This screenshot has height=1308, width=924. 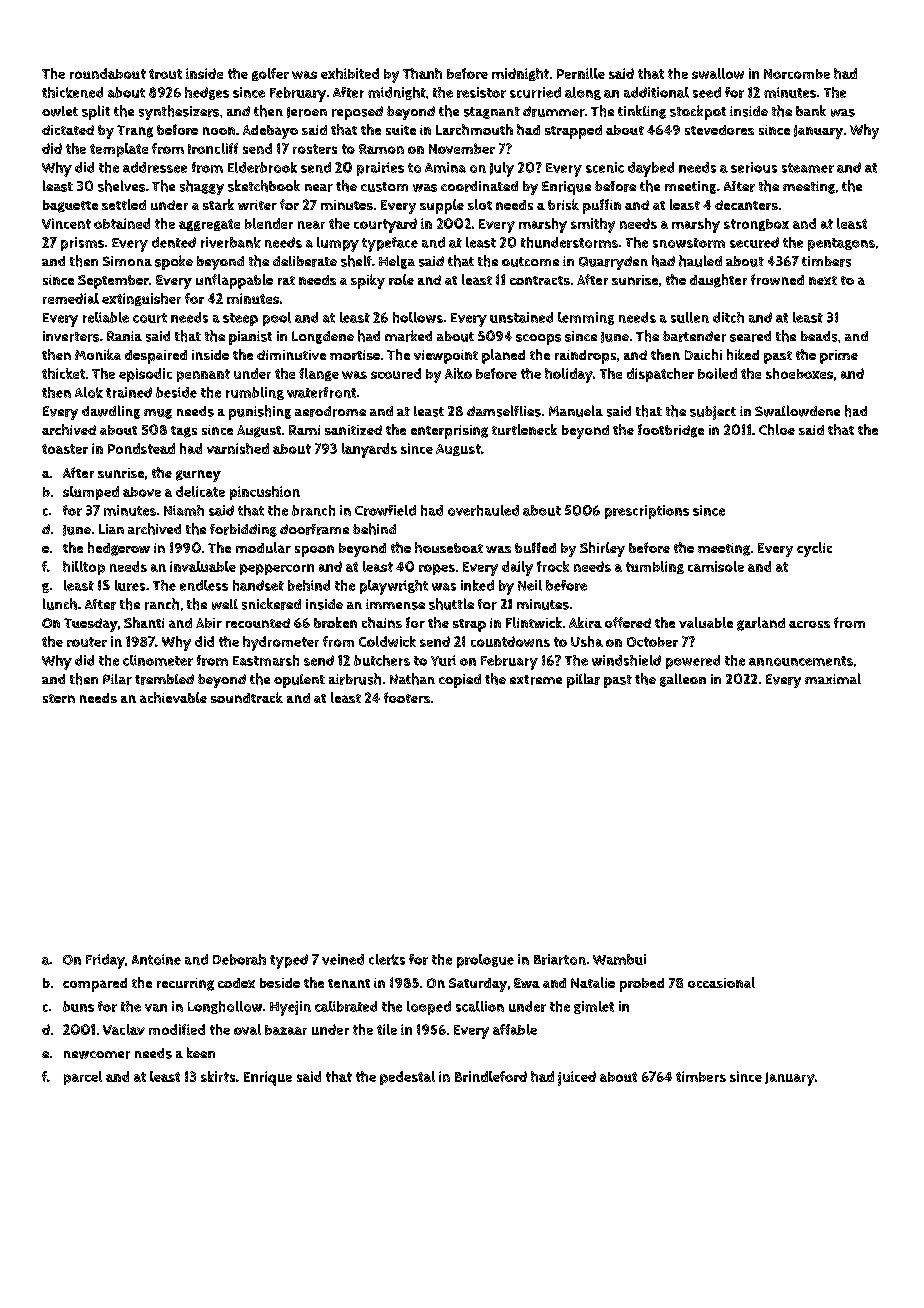 I want to click on dictated, so click(x=68, y=130).
